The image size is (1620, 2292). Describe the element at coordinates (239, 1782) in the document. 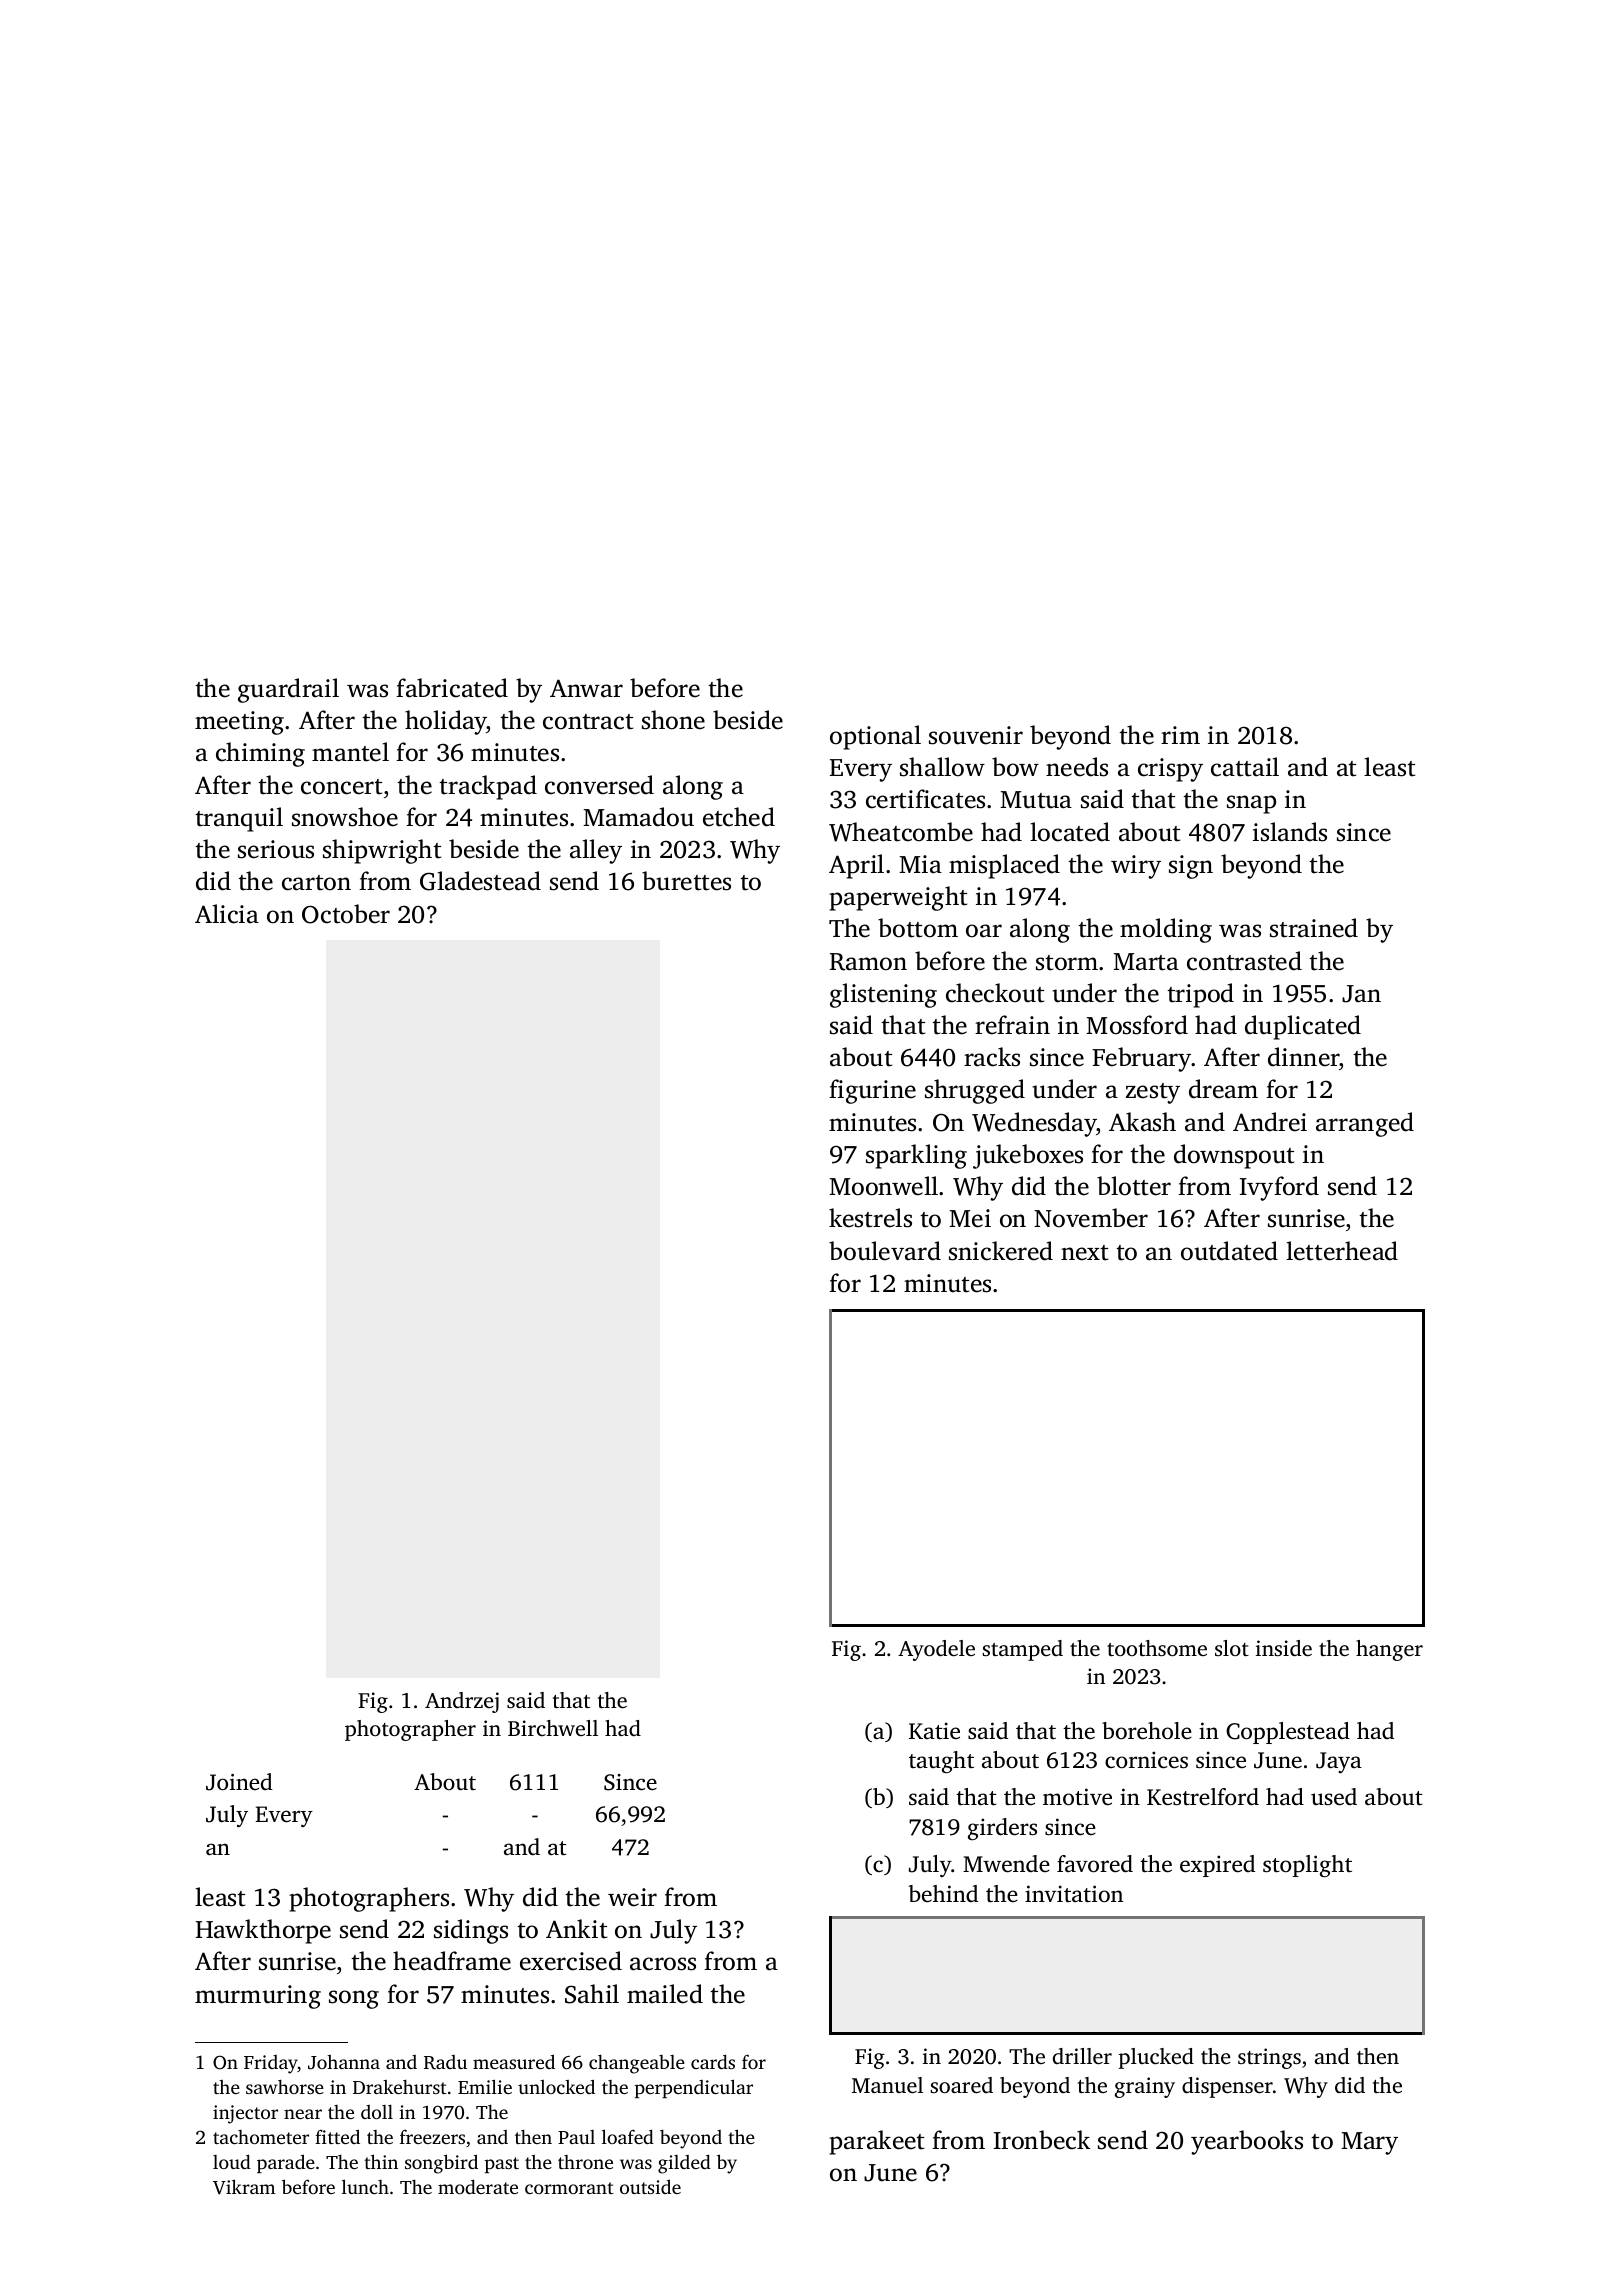

I see `Joined` at that location.
